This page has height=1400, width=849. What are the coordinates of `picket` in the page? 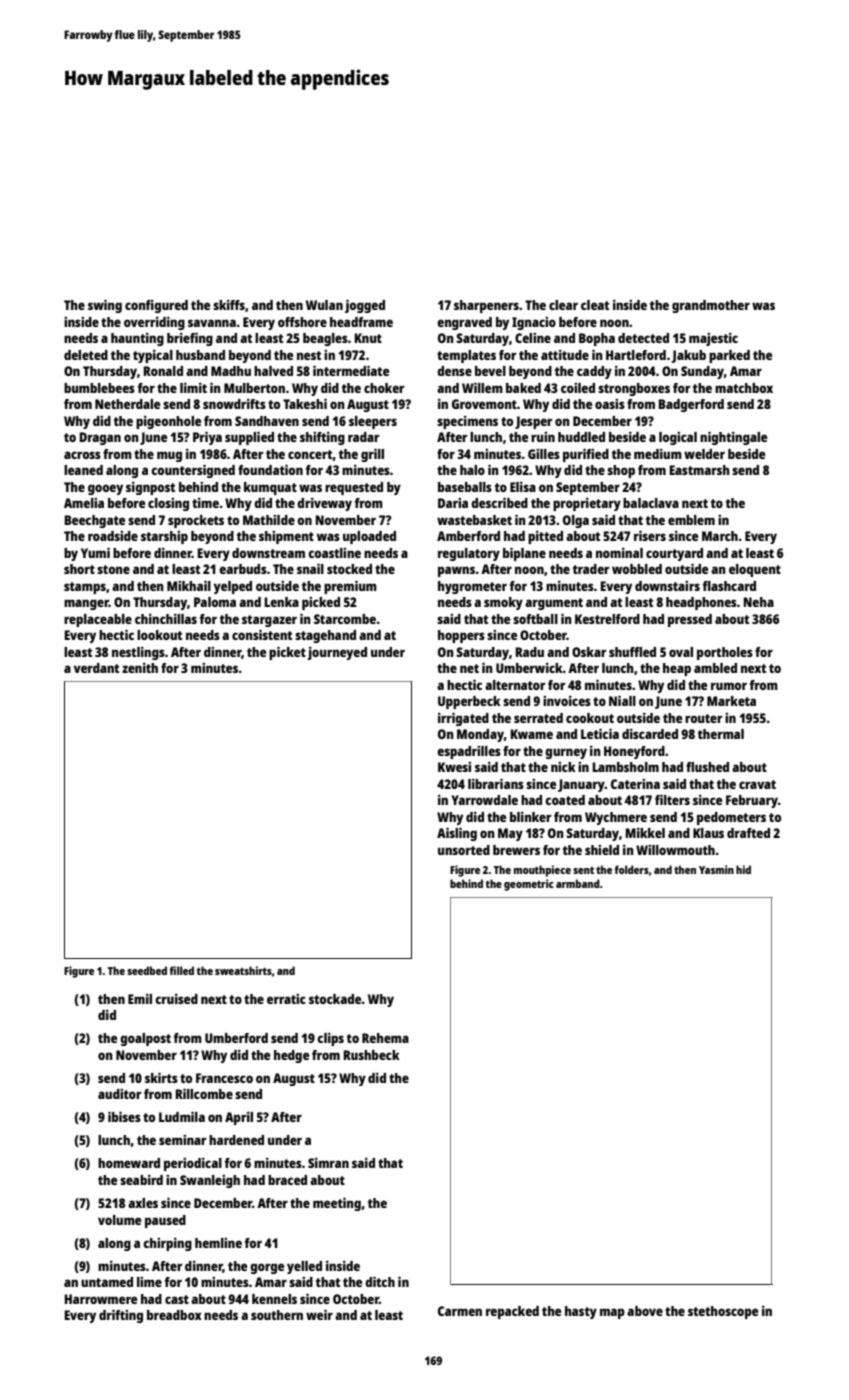 It's located at (287, 653).
